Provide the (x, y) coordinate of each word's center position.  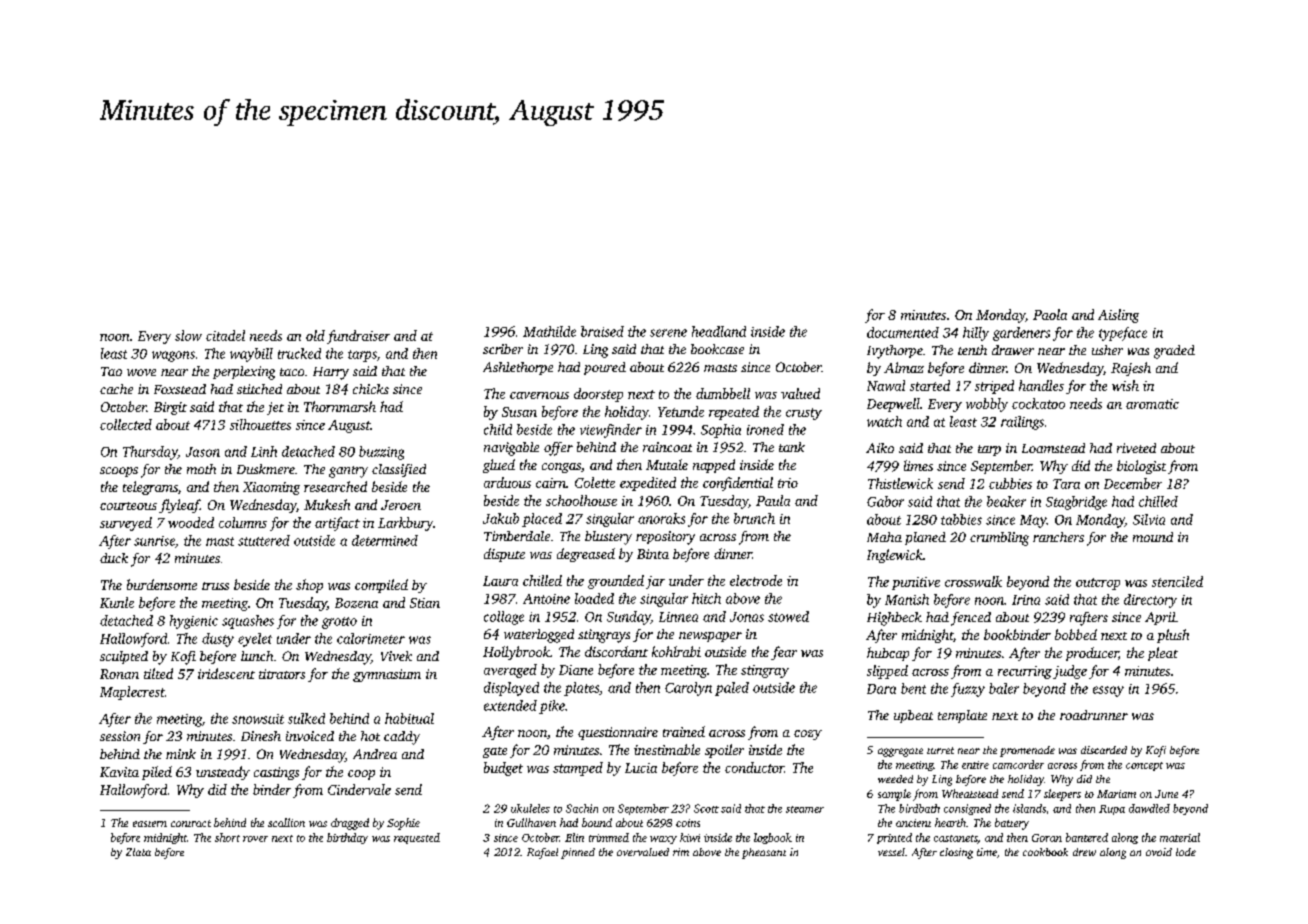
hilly (976, 334)
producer (1092, 654)
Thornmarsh (340, 406)
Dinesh (261, 736)
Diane (576, 670)
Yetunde (681, 411)
